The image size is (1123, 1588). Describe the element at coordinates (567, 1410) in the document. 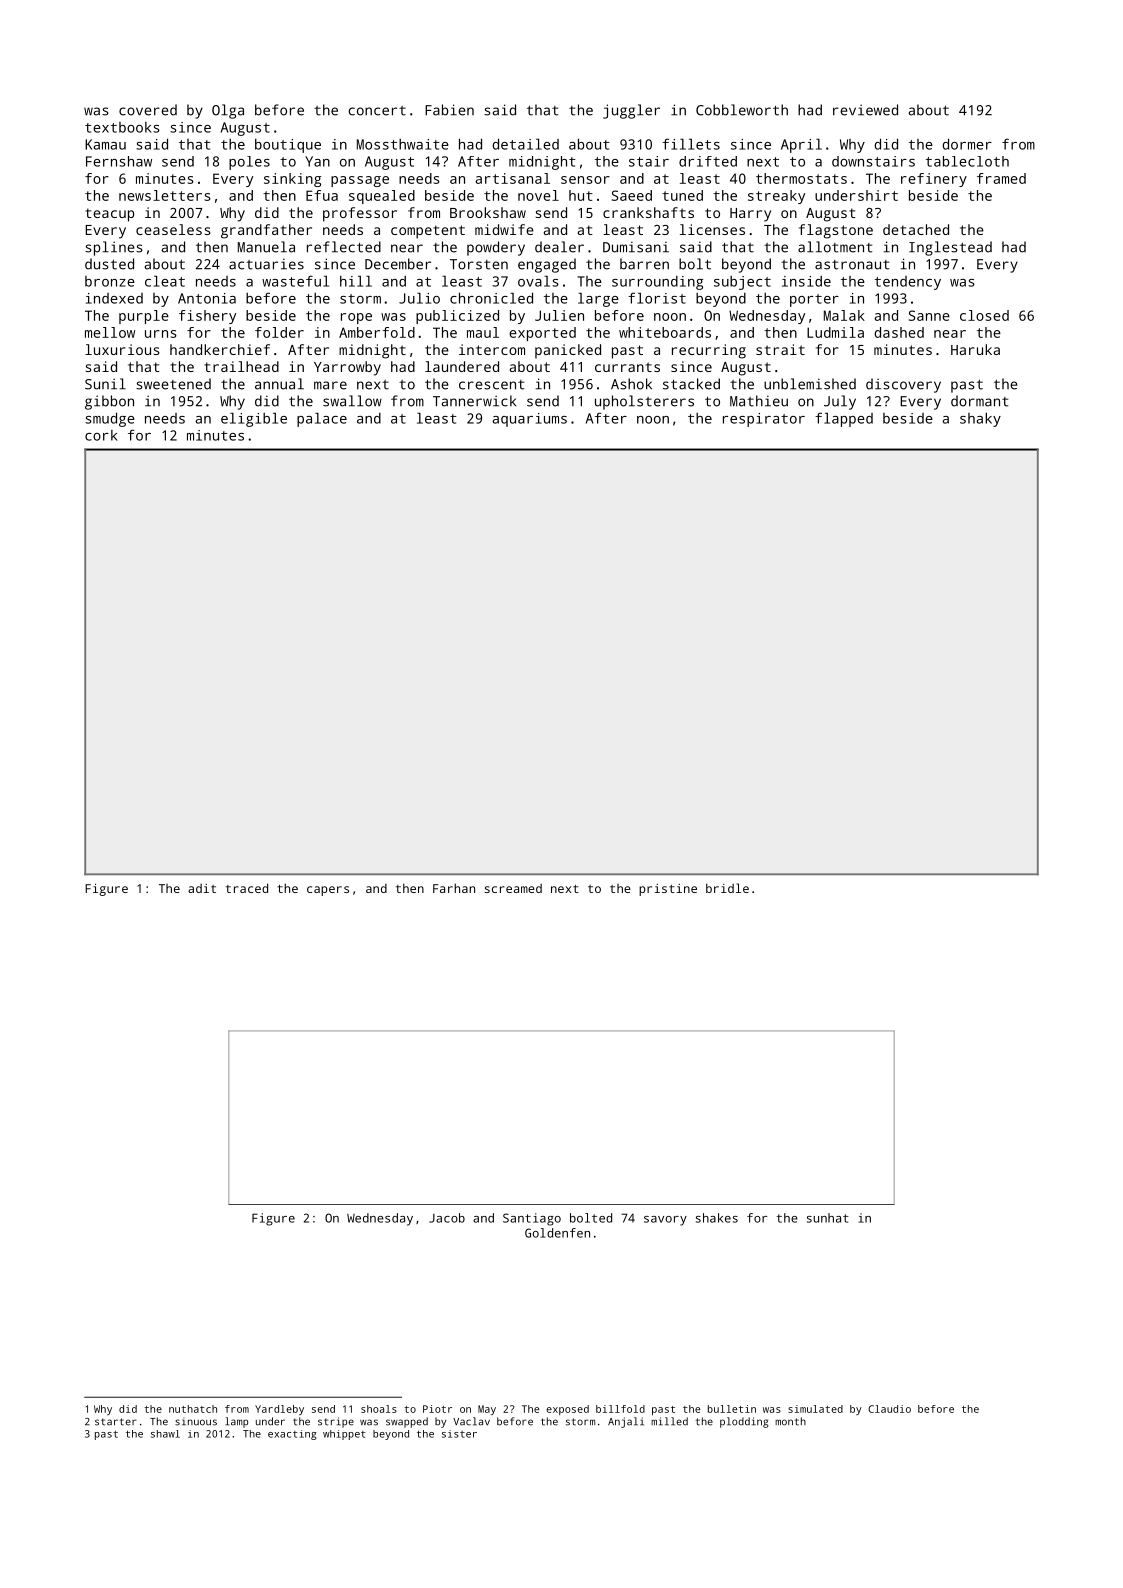

I see `exposed` at that location.
